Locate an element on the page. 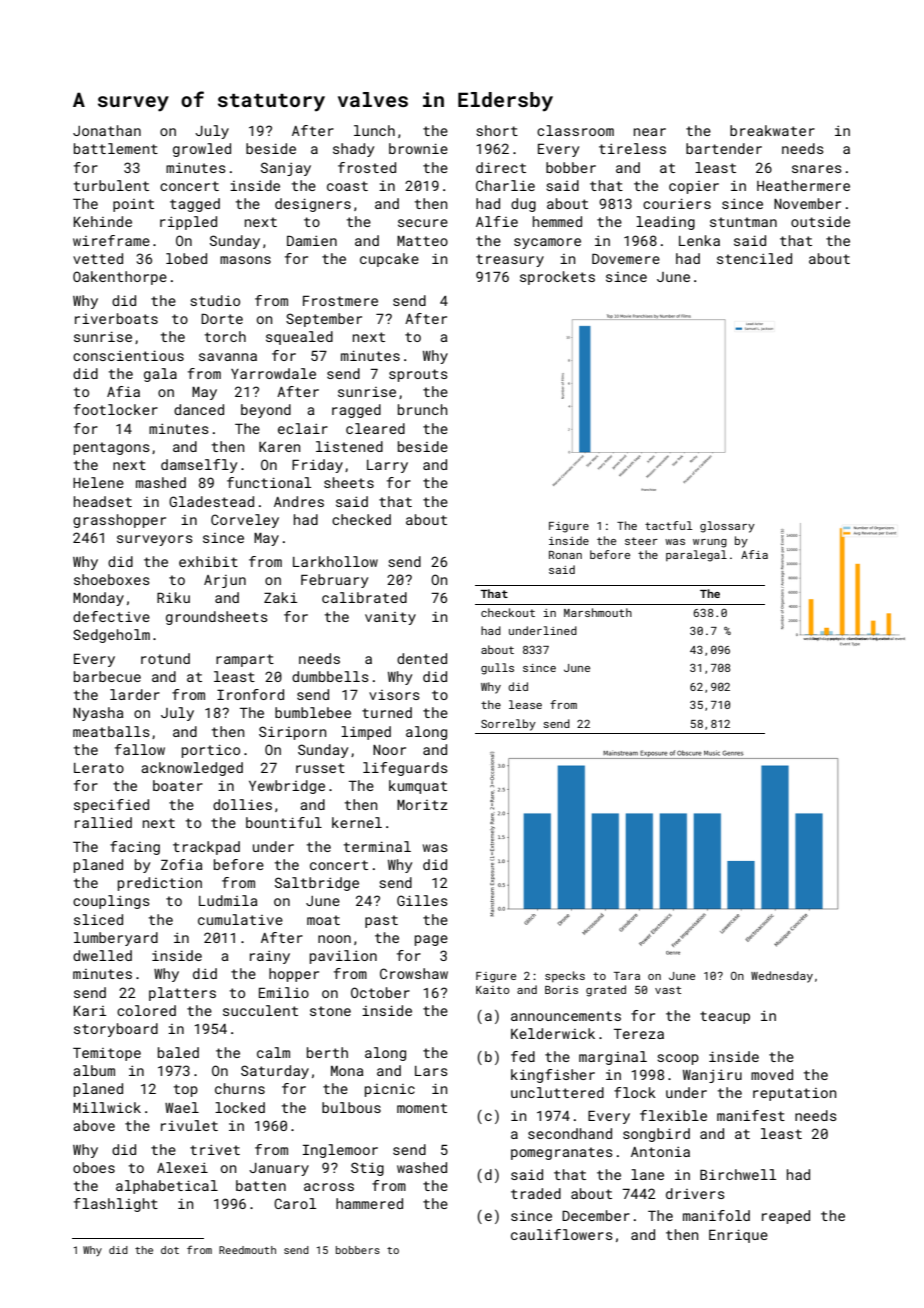 The height and width of the image is (1308, 924). Millwick is located at coordinates (107, 1107).
